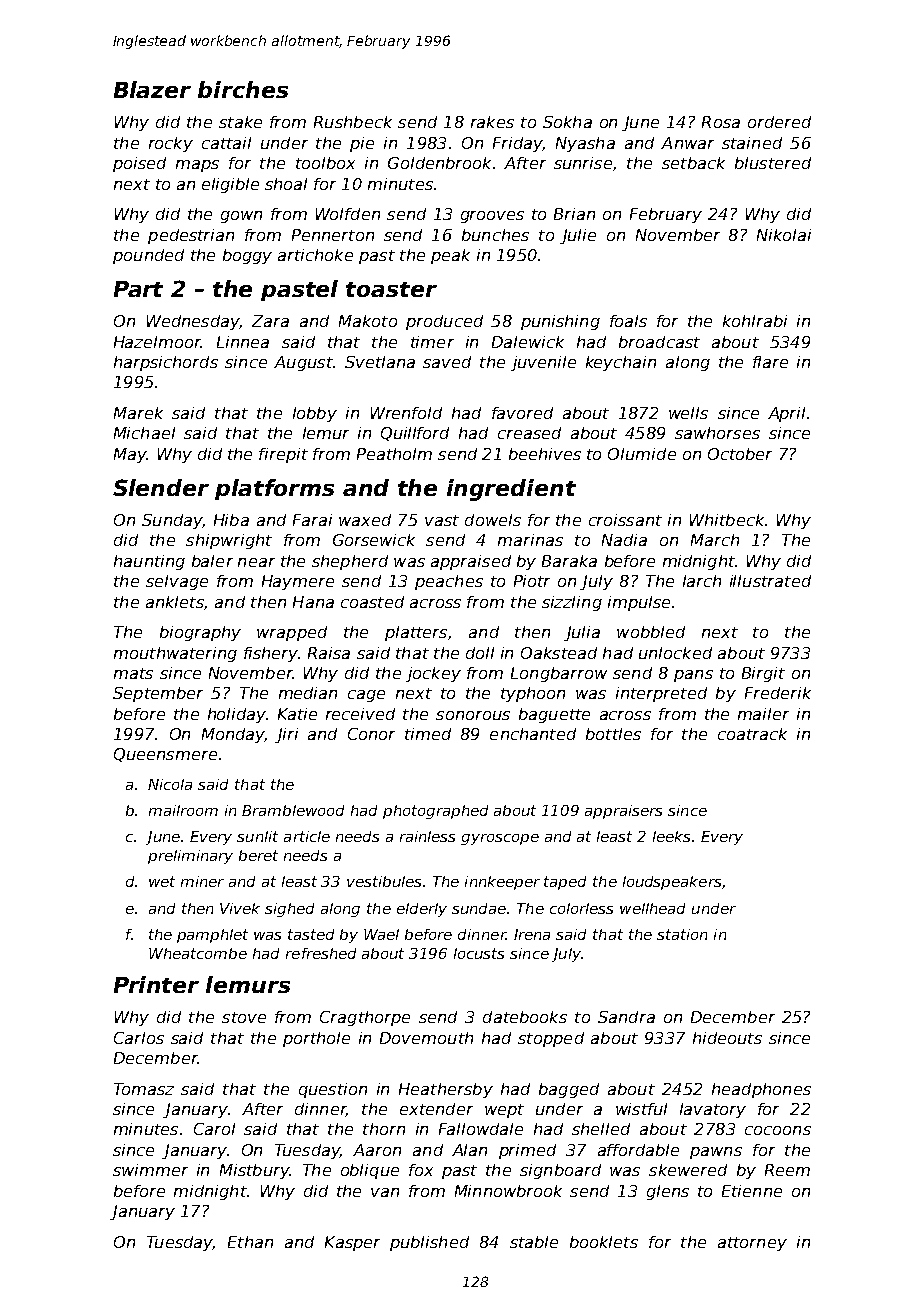 The image size is (924, 1308). Describe the element at coordinates (770, 581) in the screenshot. I see `illustrated` at that location.
